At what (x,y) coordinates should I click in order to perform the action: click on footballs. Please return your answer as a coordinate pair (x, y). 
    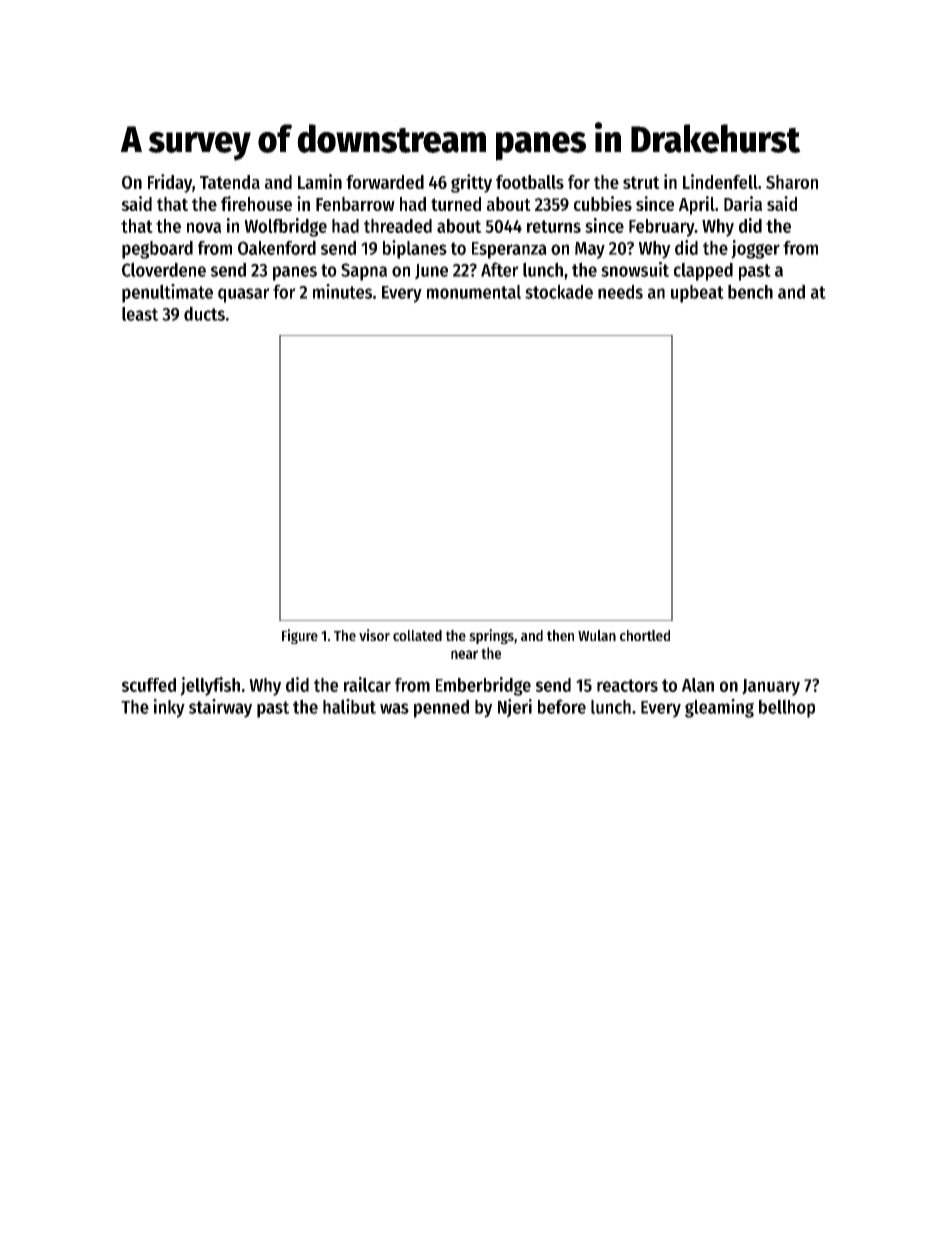
    Looking at the image, I should click on (530, 182).
